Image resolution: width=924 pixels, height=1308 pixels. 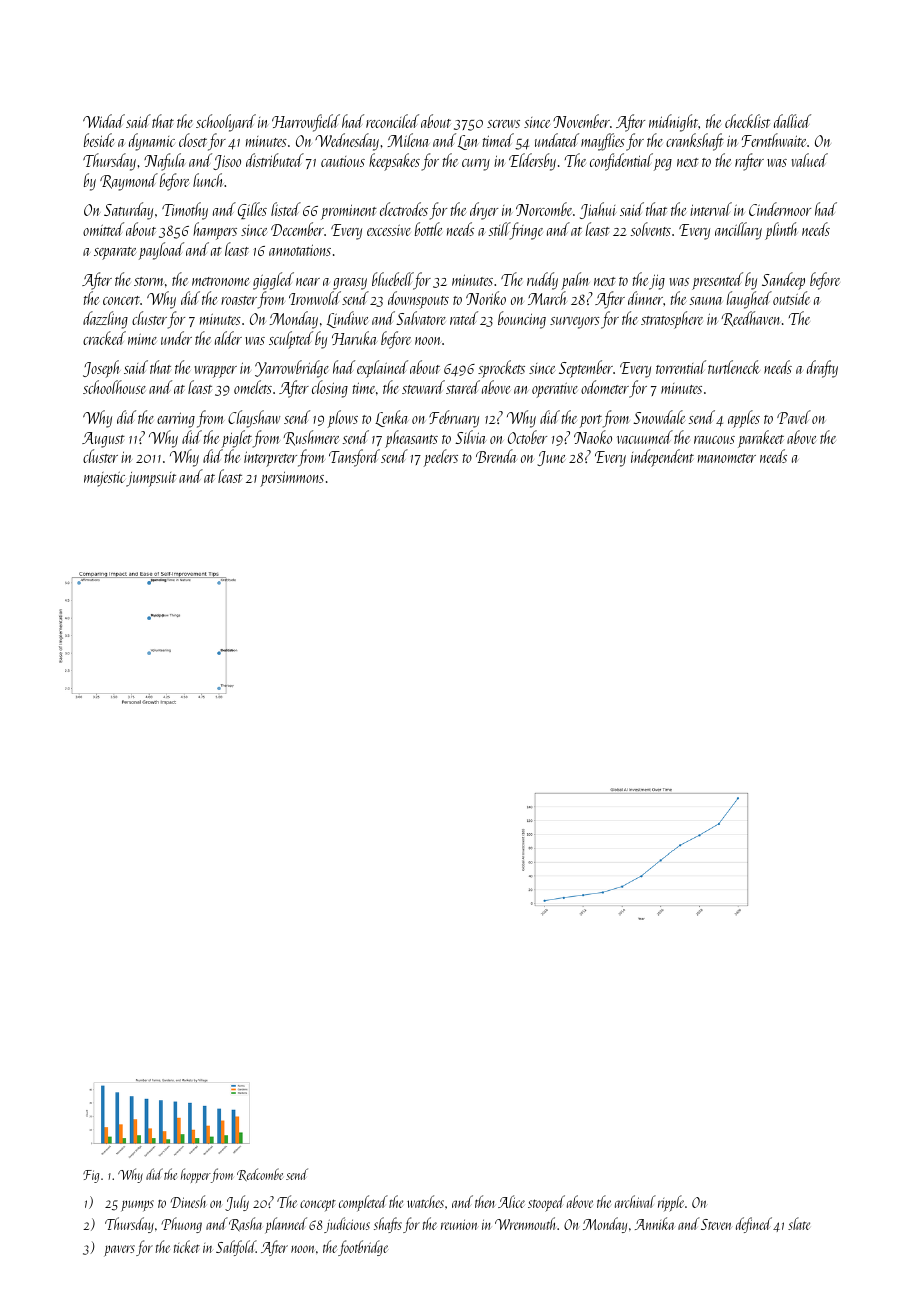 What do you see at coordinates (754, 1225) in the screenshot?
I see `defined` at bounding box center [754, 1225].
